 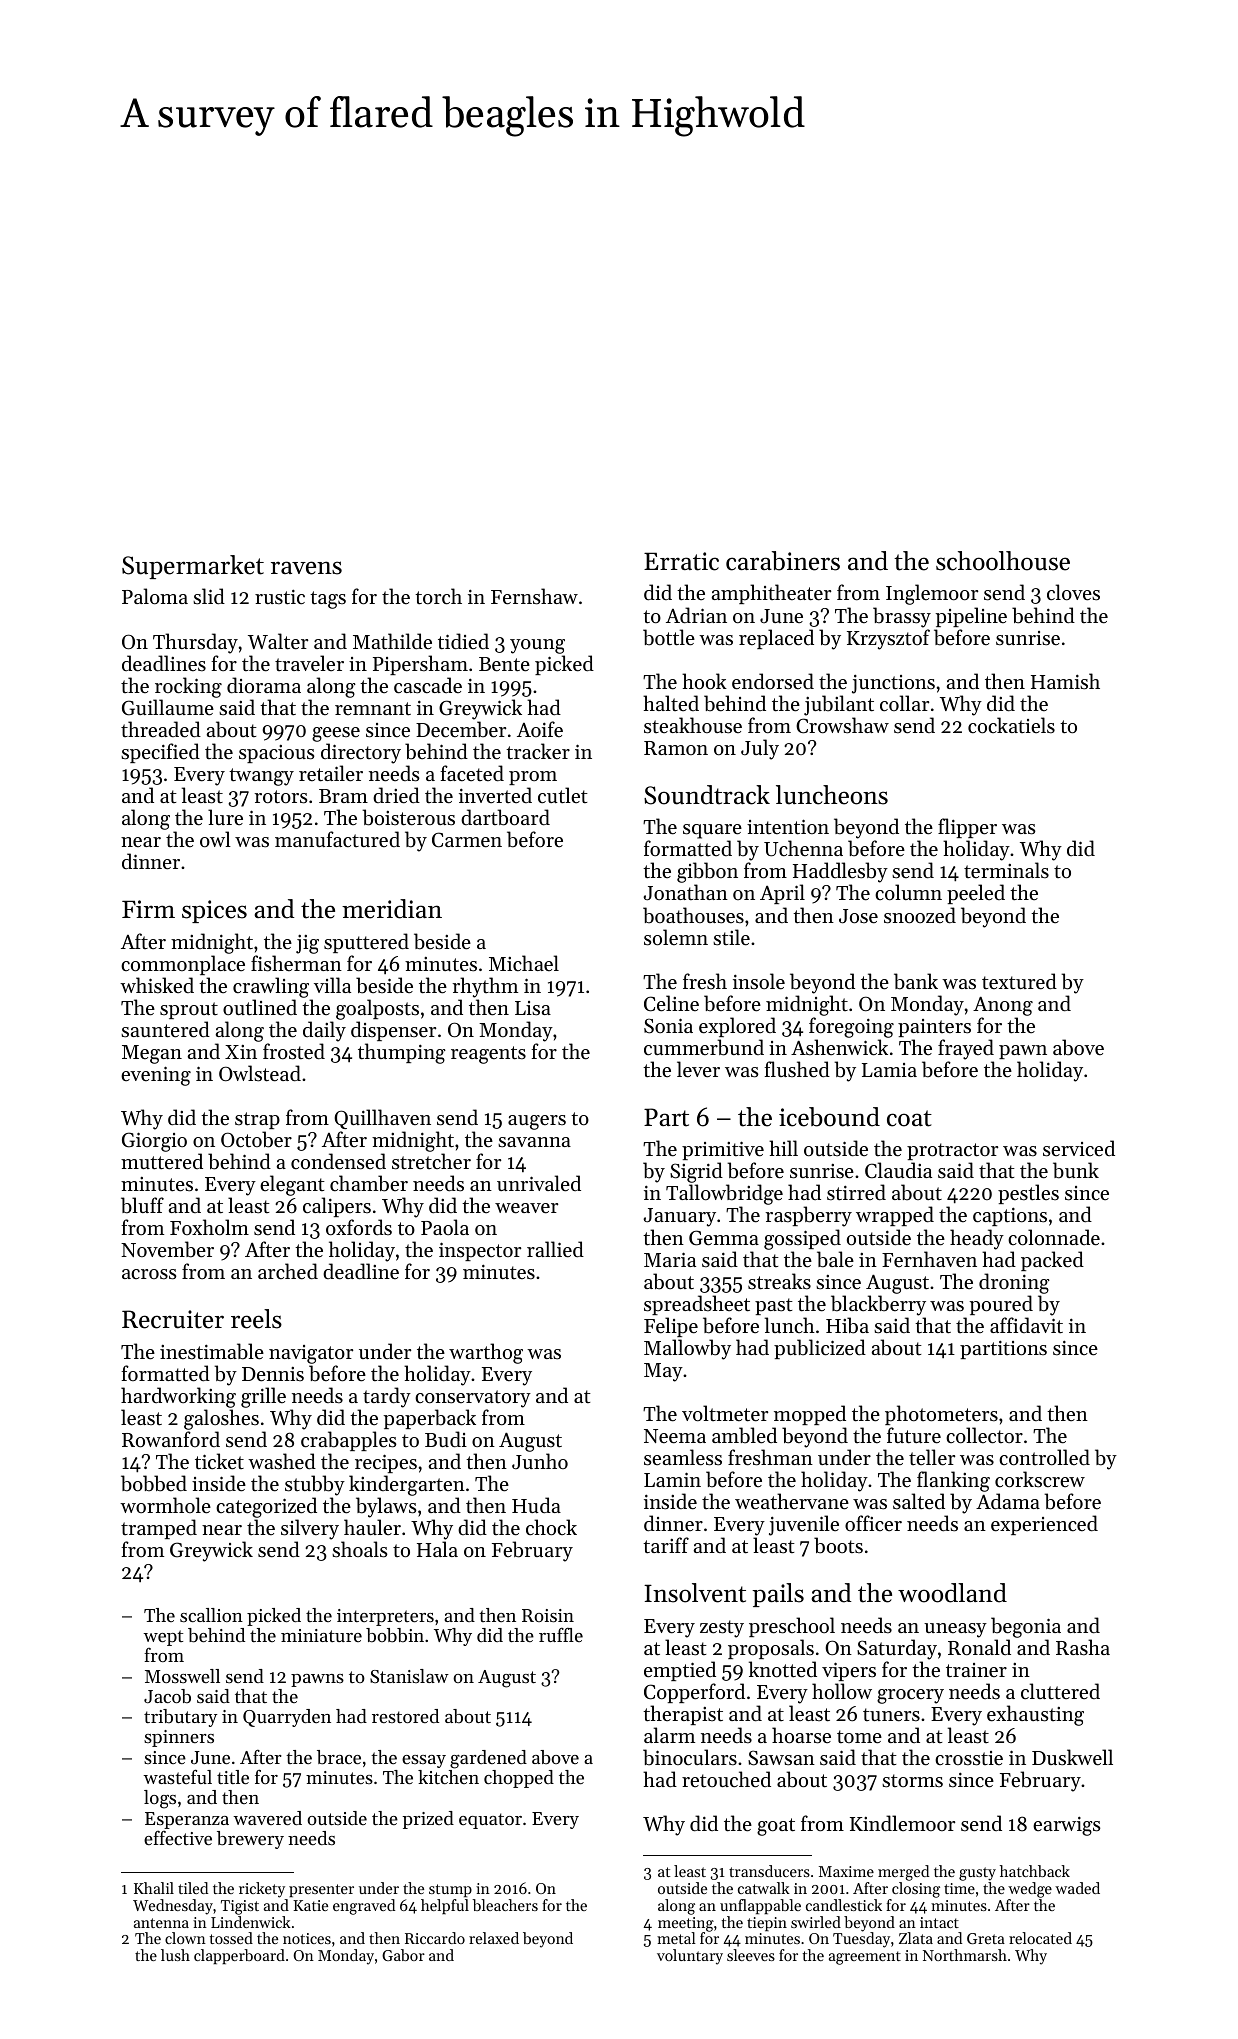 I want to click on Carmen, so click(x=467, y=840).
